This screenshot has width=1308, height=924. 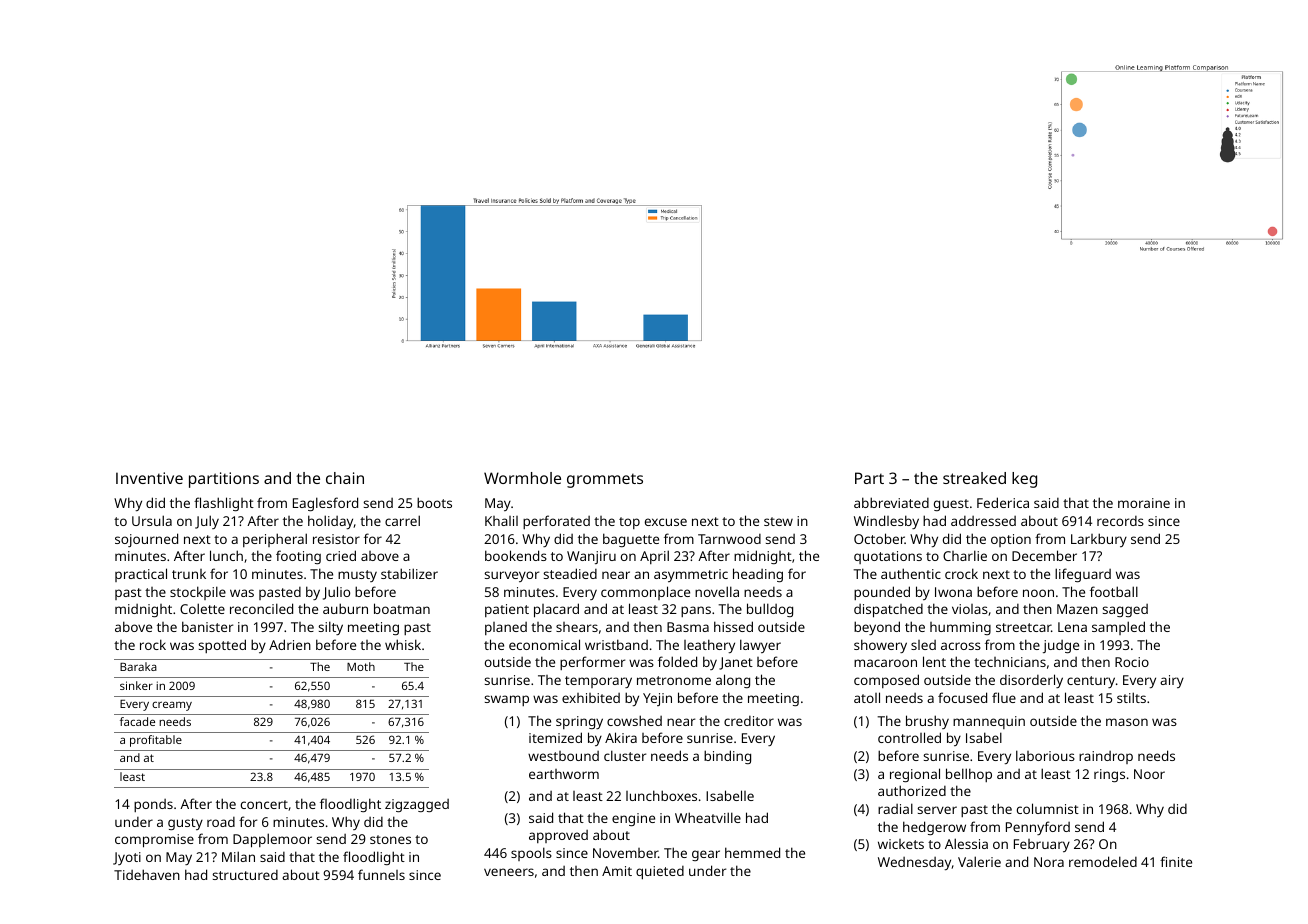 I want to click on columnist, so click(x=1048, y=808).
